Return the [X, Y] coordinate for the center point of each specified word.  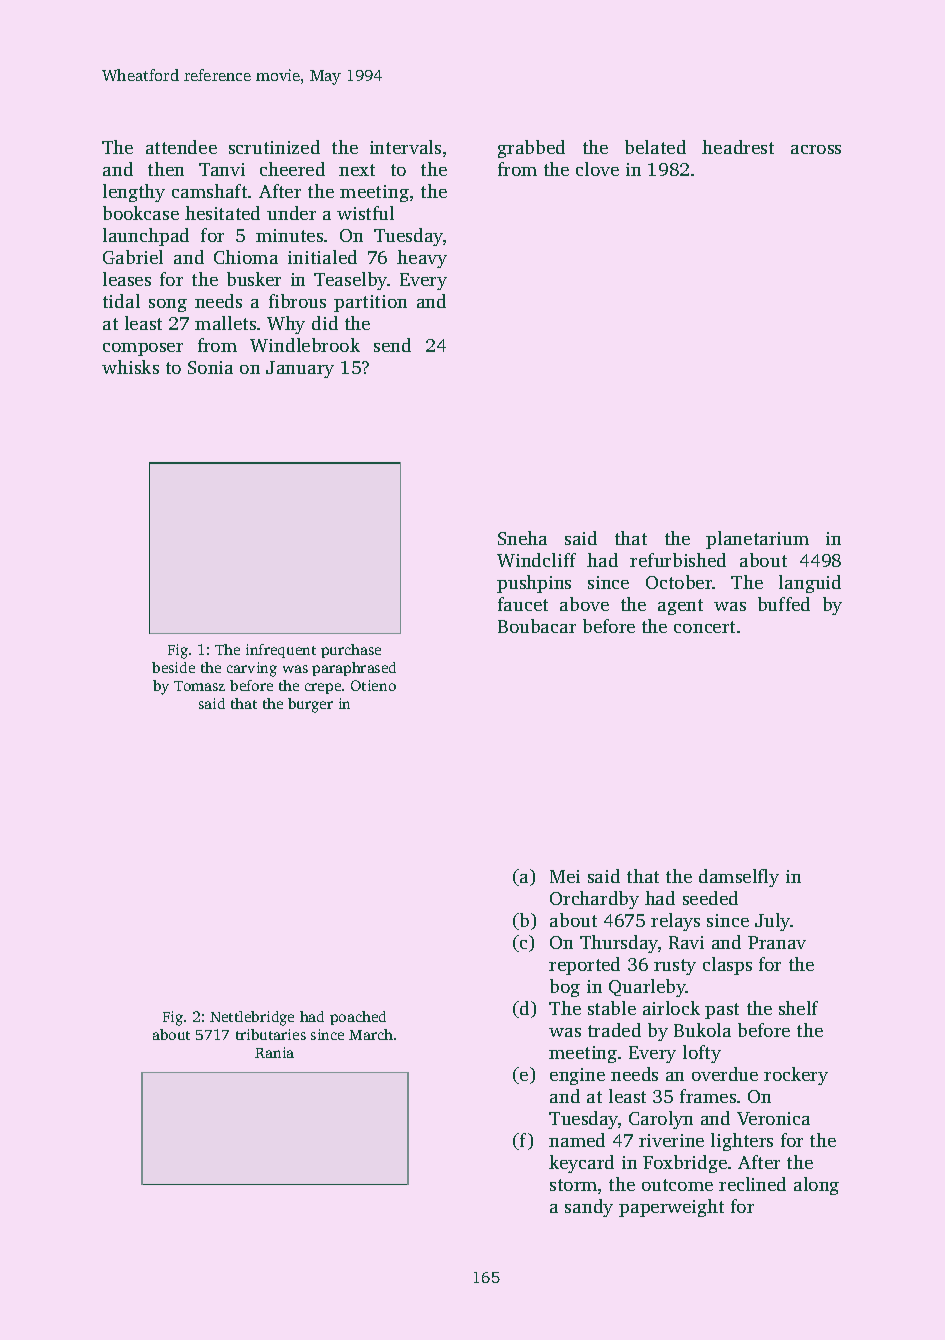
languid [810, 584]
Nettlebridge [252, 1018]
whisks [130, 367]
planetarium [757, 540]
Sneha [522, 538]
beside [173, 667]
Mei [565, 876]
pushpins [534, 584]
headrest [738, 147]
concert [704, 627]
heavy [422, 259]
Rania [274, 1052]
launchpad [146, 237]
